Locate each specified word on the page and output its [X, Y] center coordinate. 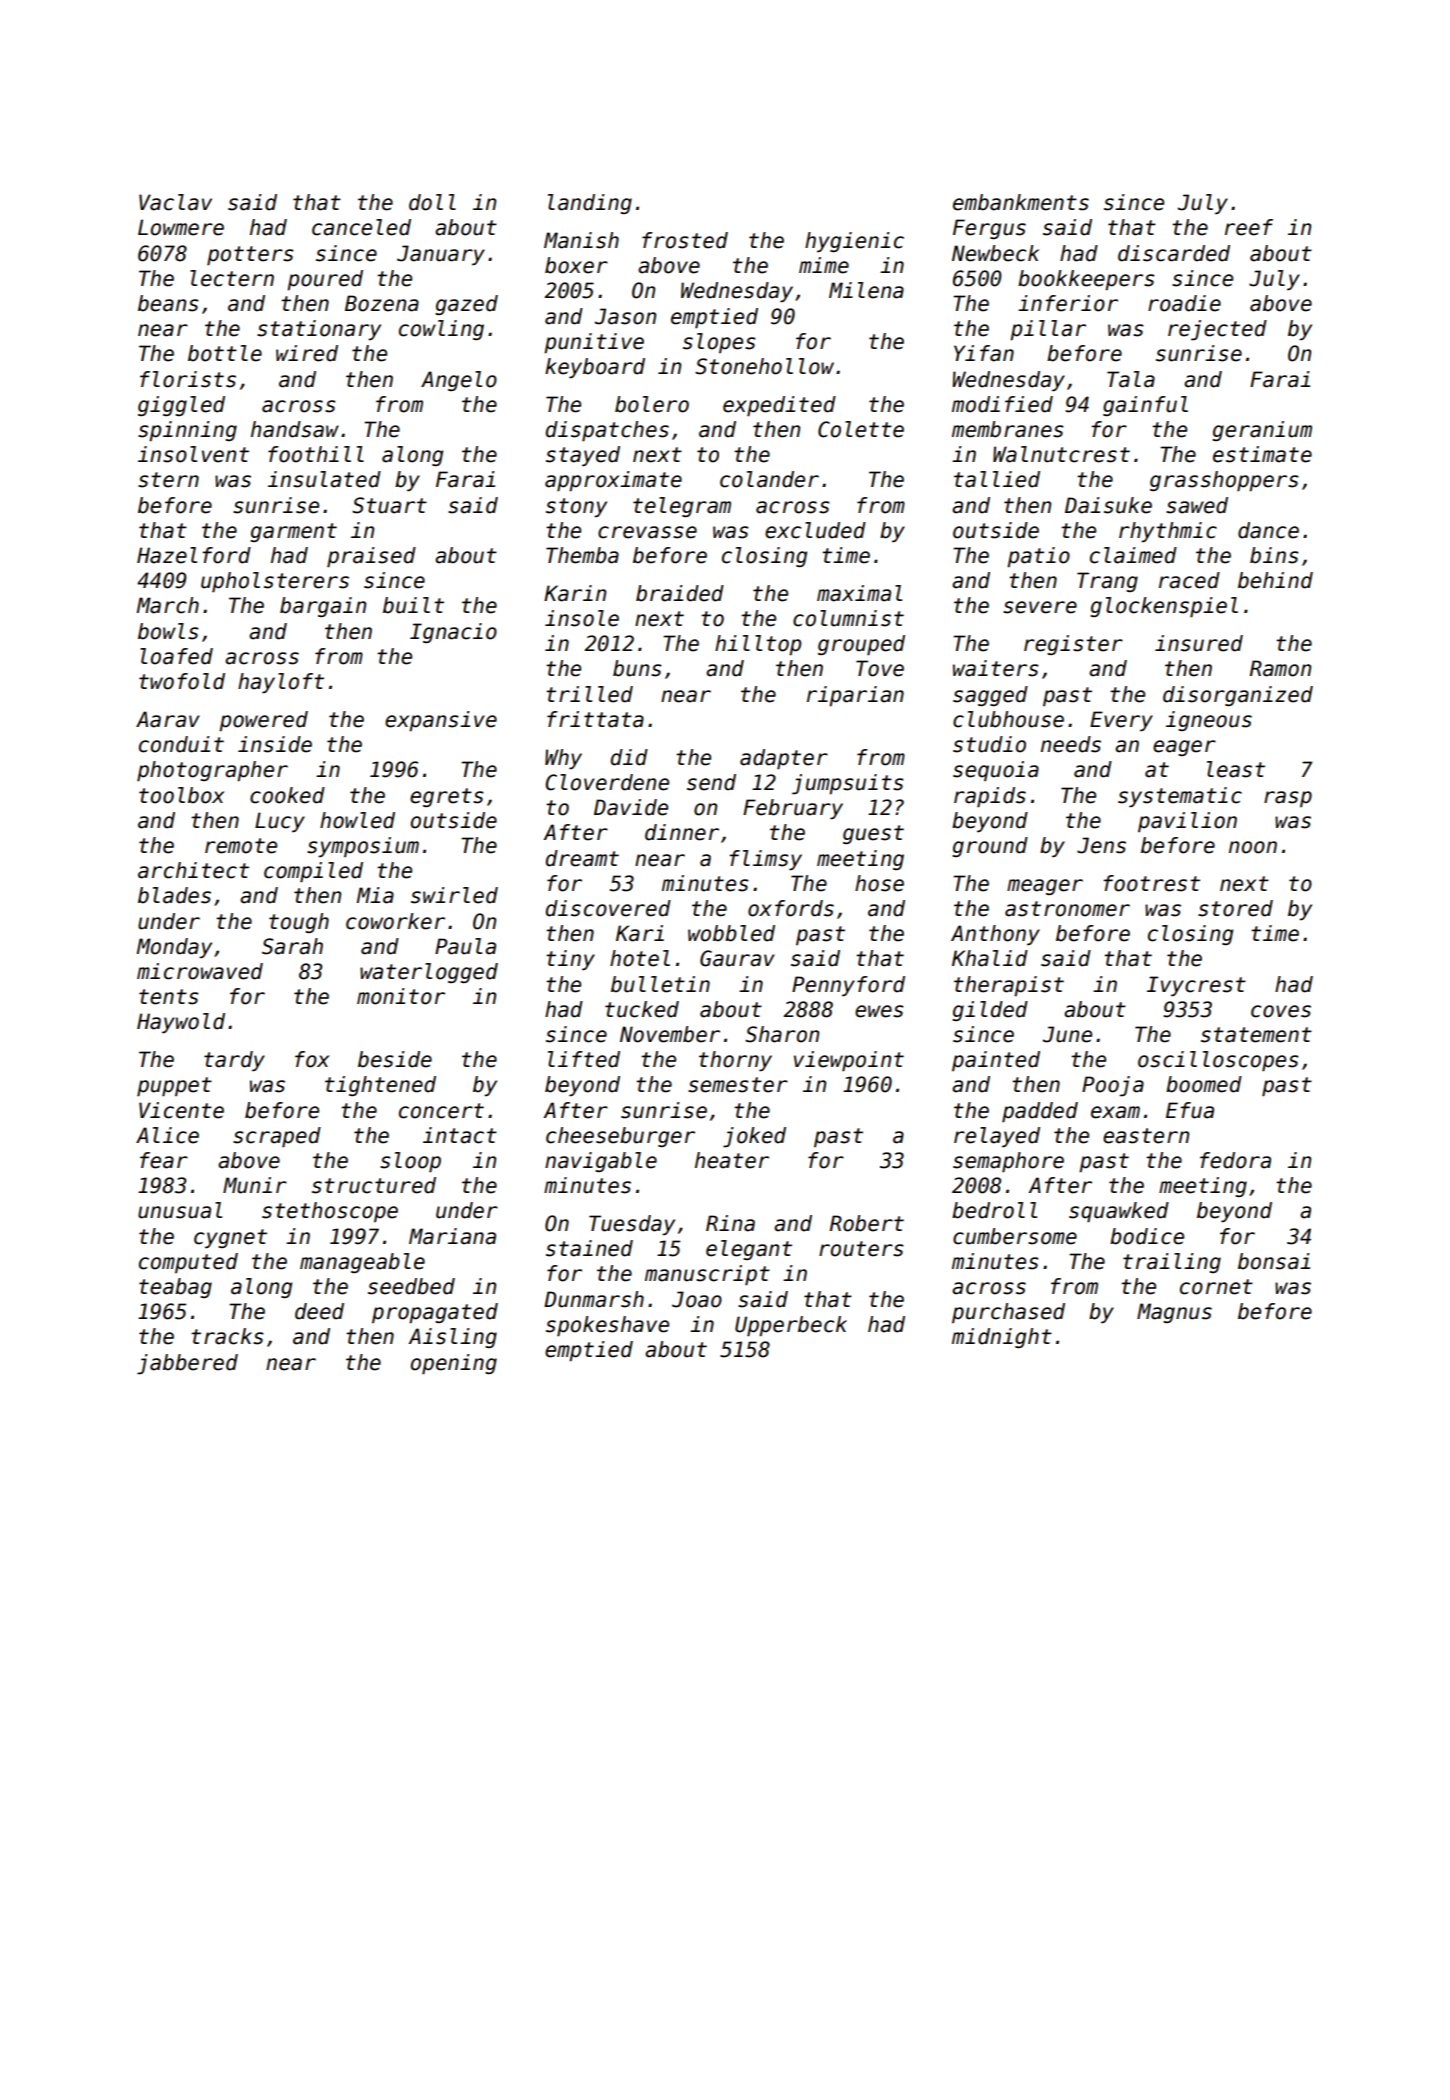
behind [1275, 580]
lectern [232, 278]
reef [1249, 227]
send [711, 782]
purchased [1008, 1313]
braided [680, 593]
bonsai [1274, 1261]
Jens [1101, 845]
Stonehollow [764, 366]
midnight [1002, 1338]
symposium [363, 847]
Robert [867, 1223]
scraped [277, 1137]
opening [454, 1364]
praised [371, 557]
